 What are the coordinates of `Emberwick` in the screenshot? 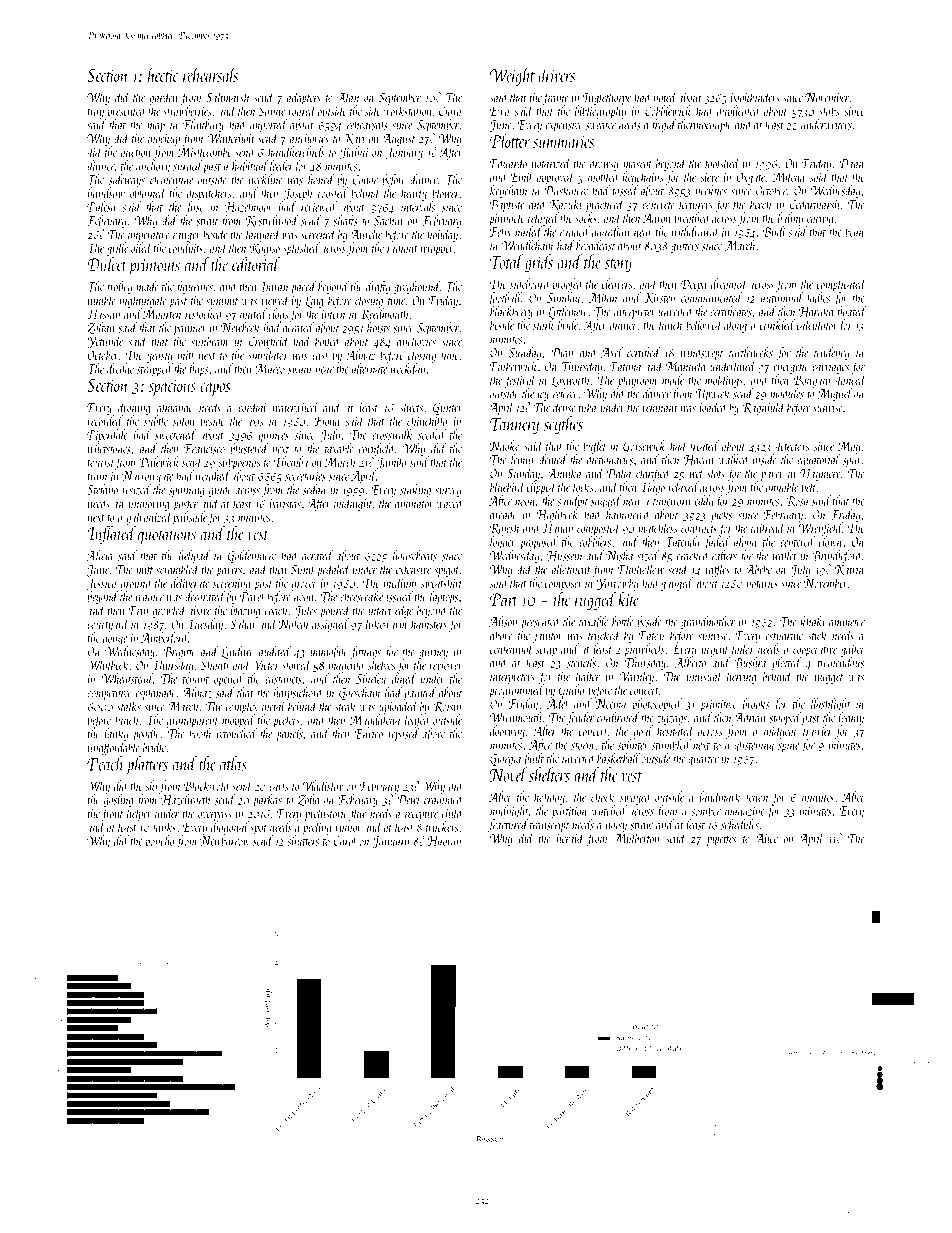 It's located at (514, 366).
